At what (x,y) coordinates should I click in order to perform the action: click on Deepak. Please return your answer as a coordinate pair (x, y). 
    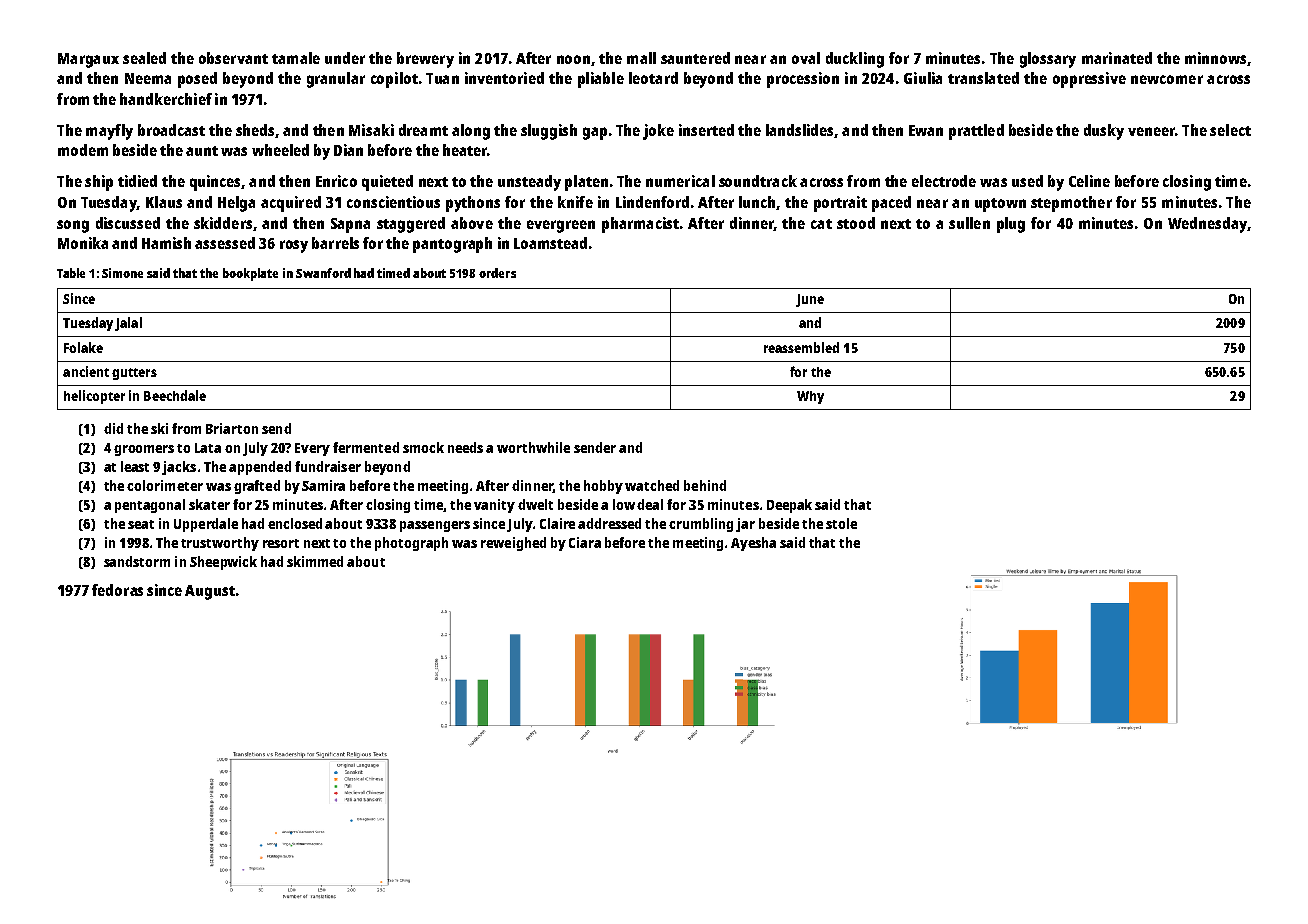
    Looking at the image, I should click on (789, 506).
